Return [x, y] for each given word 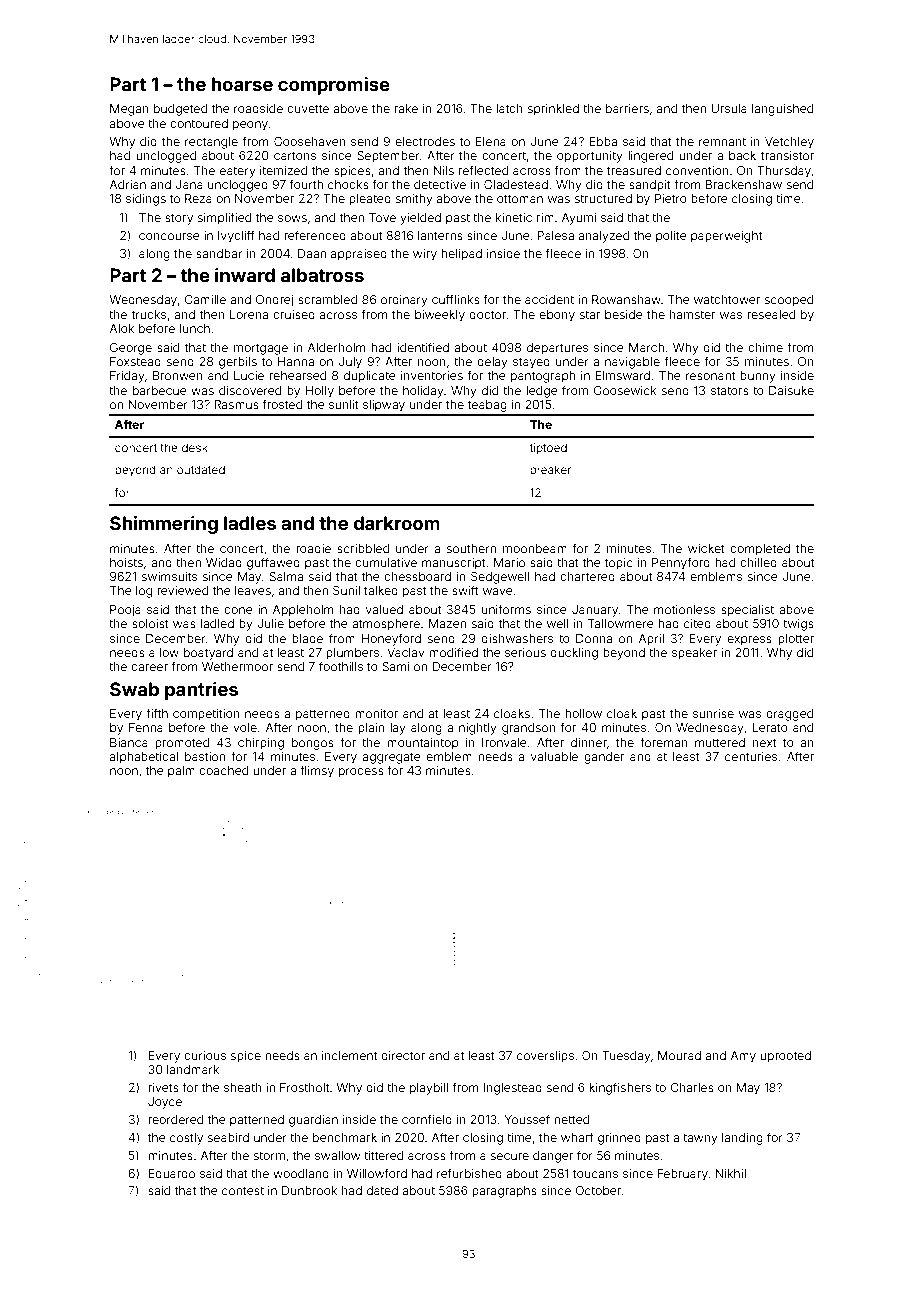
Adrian [128, 184]
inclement [349, 1055]
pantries [201, 691]
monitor [376, 713]
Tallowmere [621, 623]
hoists [126, 562]
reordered [175, 1119]
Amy [743, 1057]
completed [760, 550]
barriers [627, 108]
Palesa [556, 235]
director [403, 1055]
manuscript [454, 564]
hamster [692, 314]
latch [509, 108]
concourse [169, 236]
